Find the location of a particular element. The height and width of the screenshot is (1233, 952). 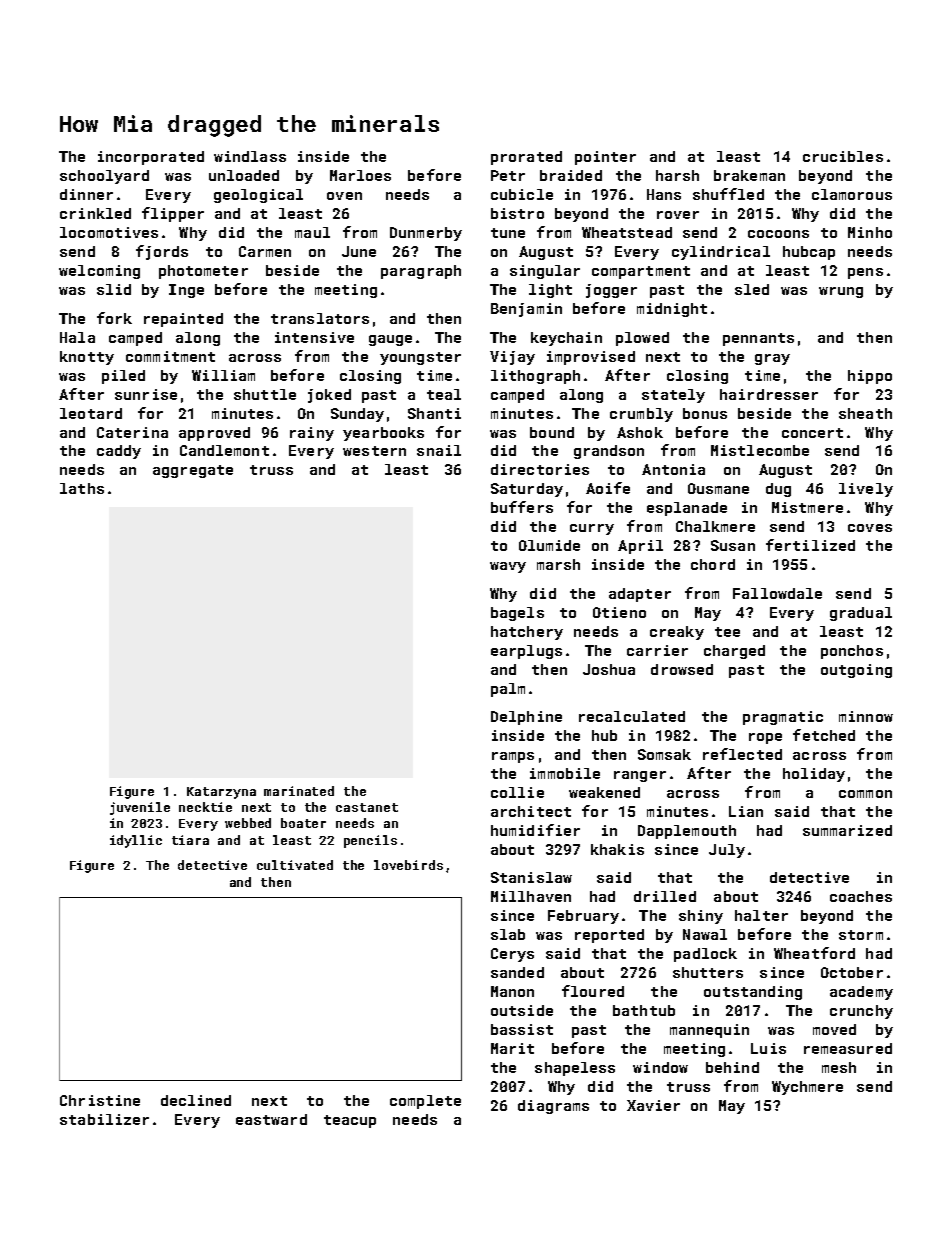

Mistlecombe is located at coordinates (760, 450).
